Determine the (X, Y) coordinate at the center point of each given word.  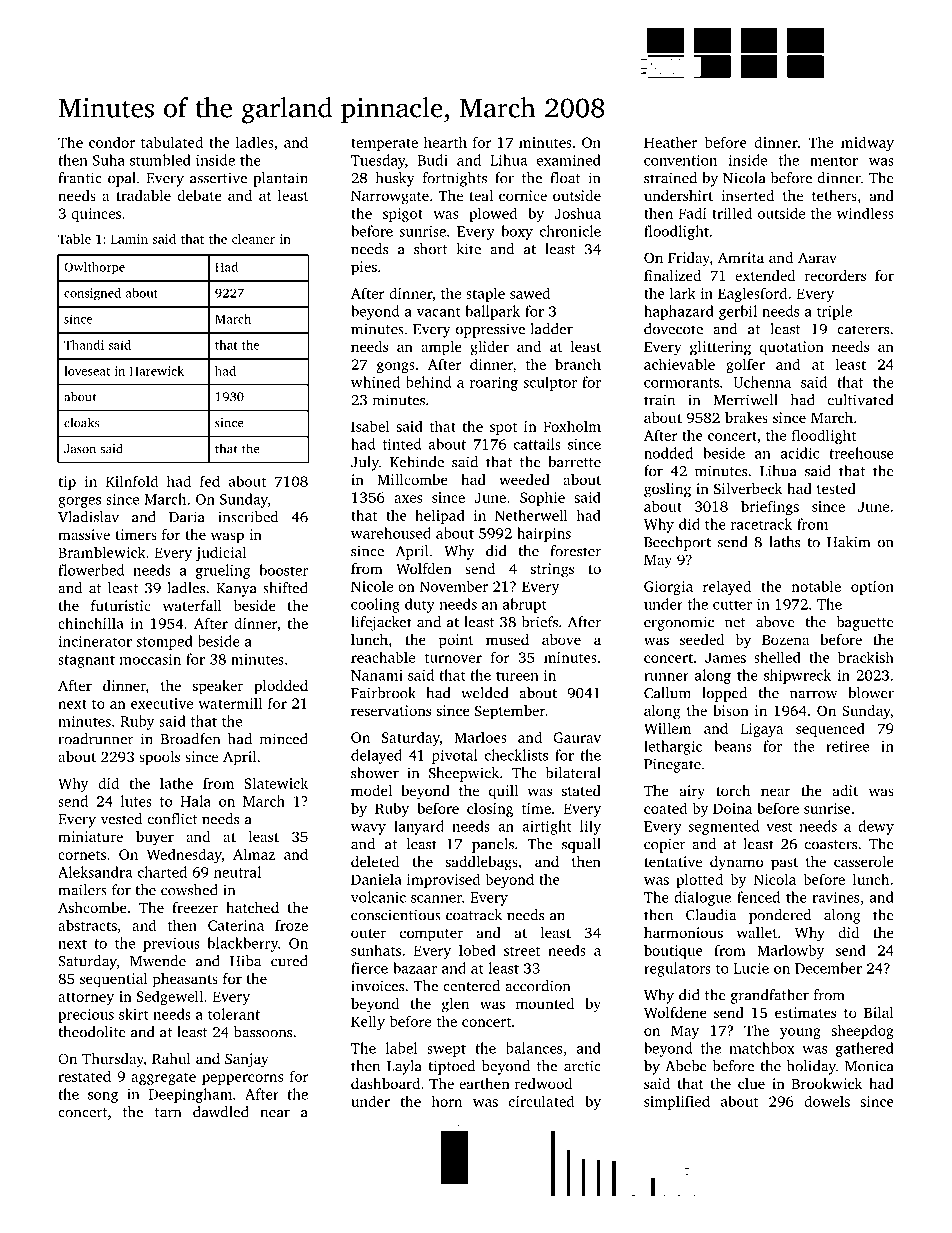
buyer (155, 838)
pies (364, 268)
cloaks (81, 422)
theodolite (92, 1032)
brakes (746, 417)
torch (733, 790)
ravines (835, 897)
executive (162, 703)
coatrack (474, 915)
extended (765, 275)
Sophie (542, 498)
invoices (377, 986)
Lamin (129, 239)
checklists (516, 755)
